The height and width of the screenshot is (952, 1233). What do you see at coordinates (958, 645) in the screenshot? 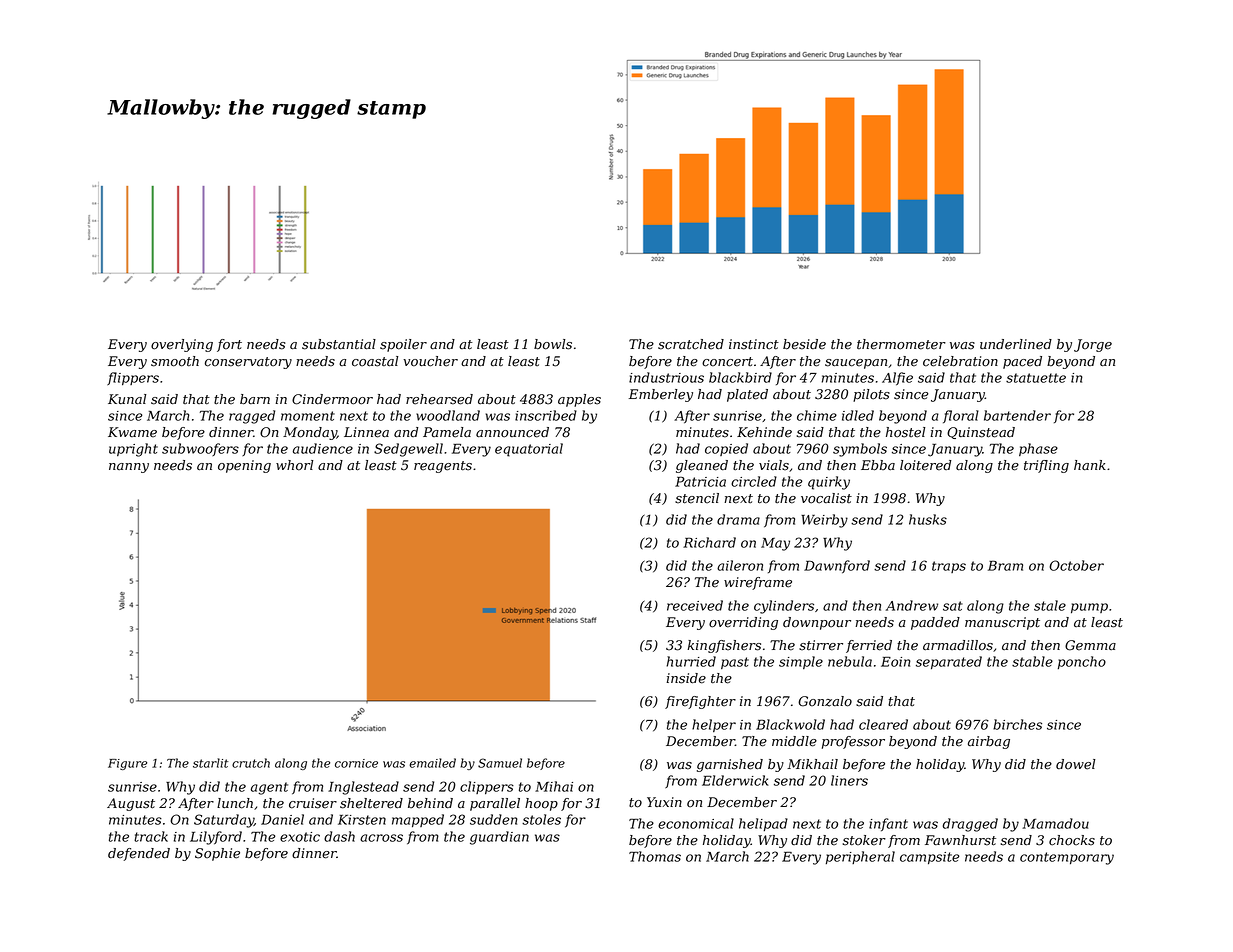
I see `armadillos` at bounding box center [958, 645].
